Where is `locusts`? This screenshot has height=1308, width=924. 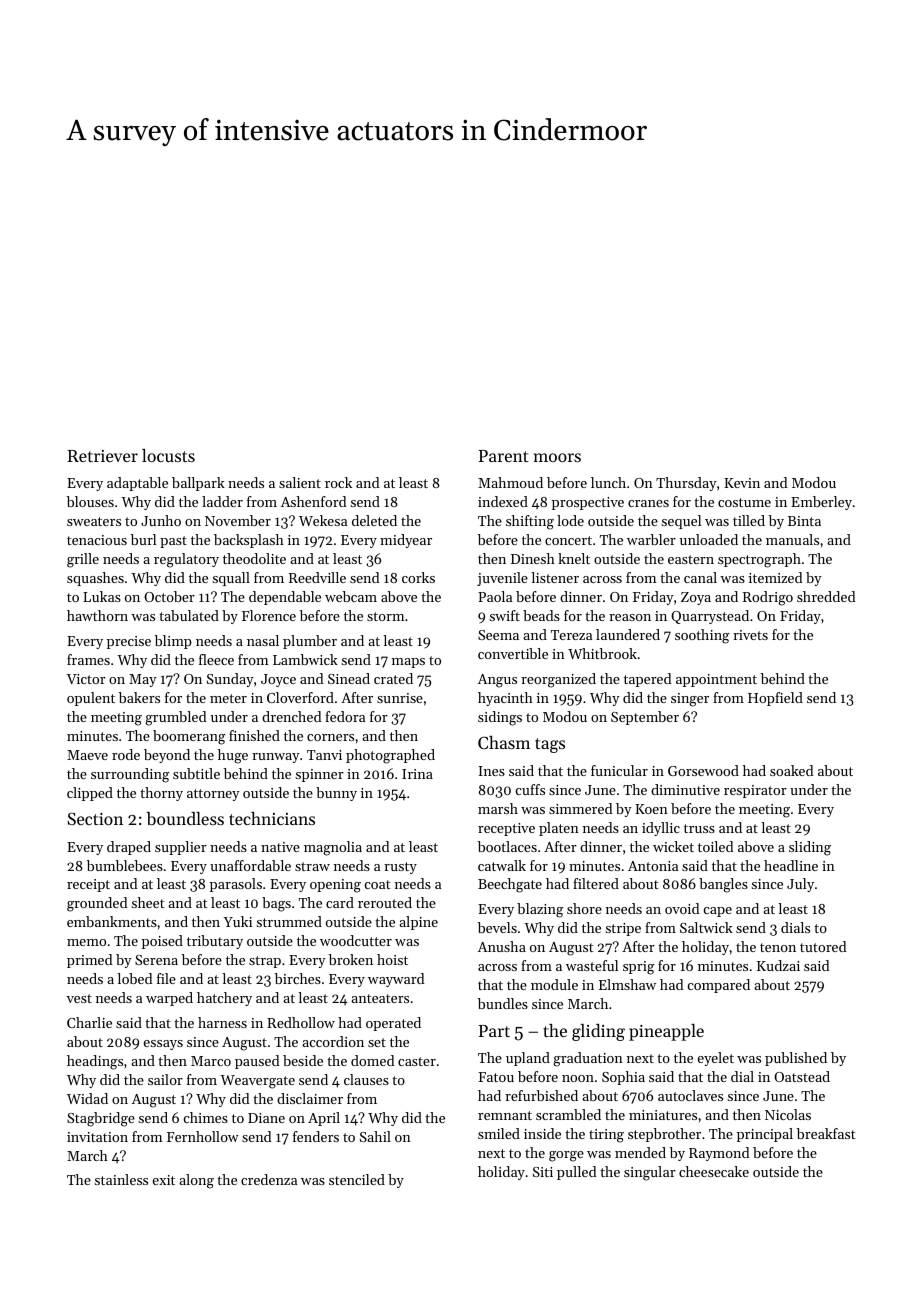
locusts is located at coordinates (168, 455).
